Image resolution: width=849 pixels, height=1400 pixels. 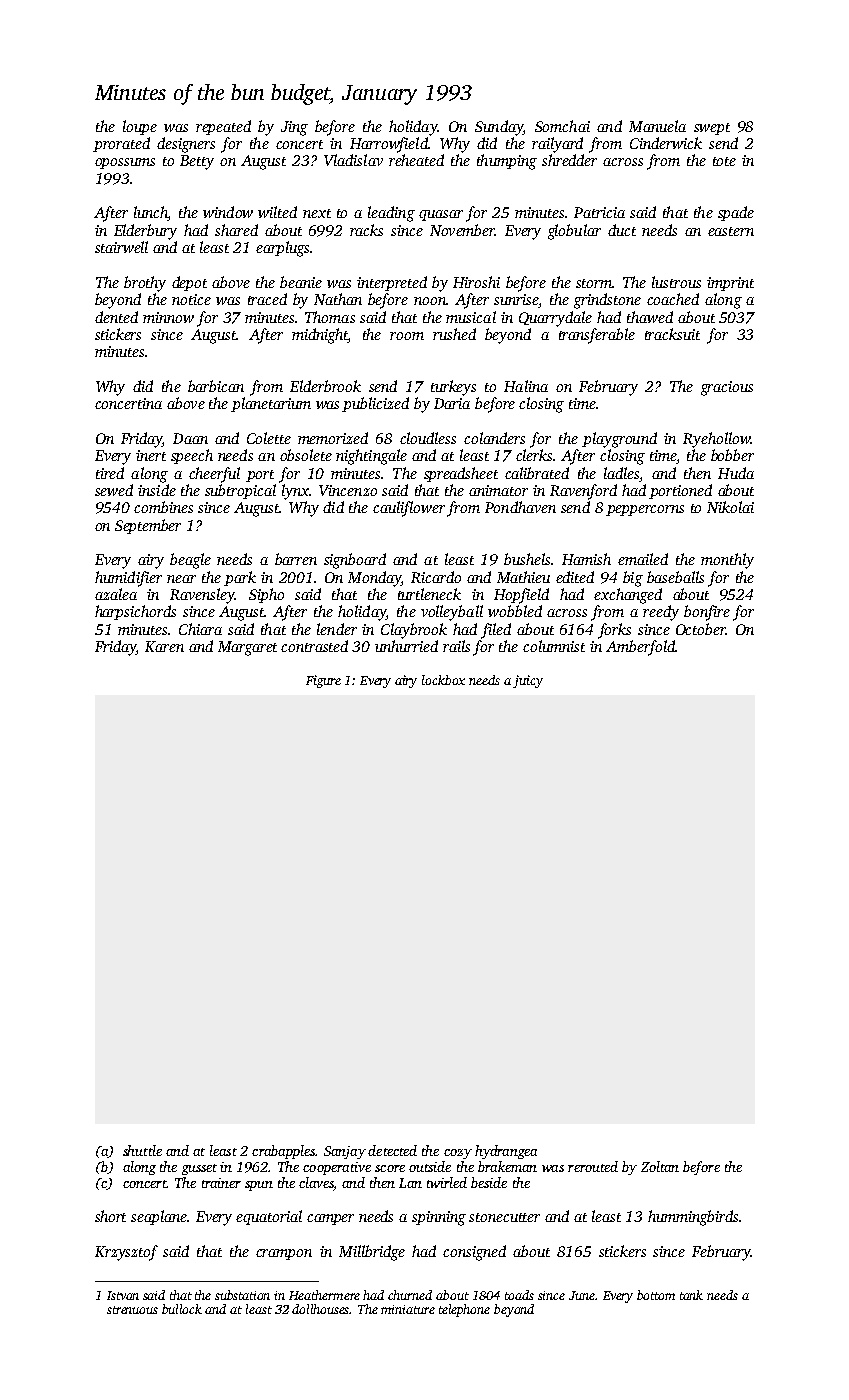 I want to click on strenuous, so click(x=132, y=1310).
